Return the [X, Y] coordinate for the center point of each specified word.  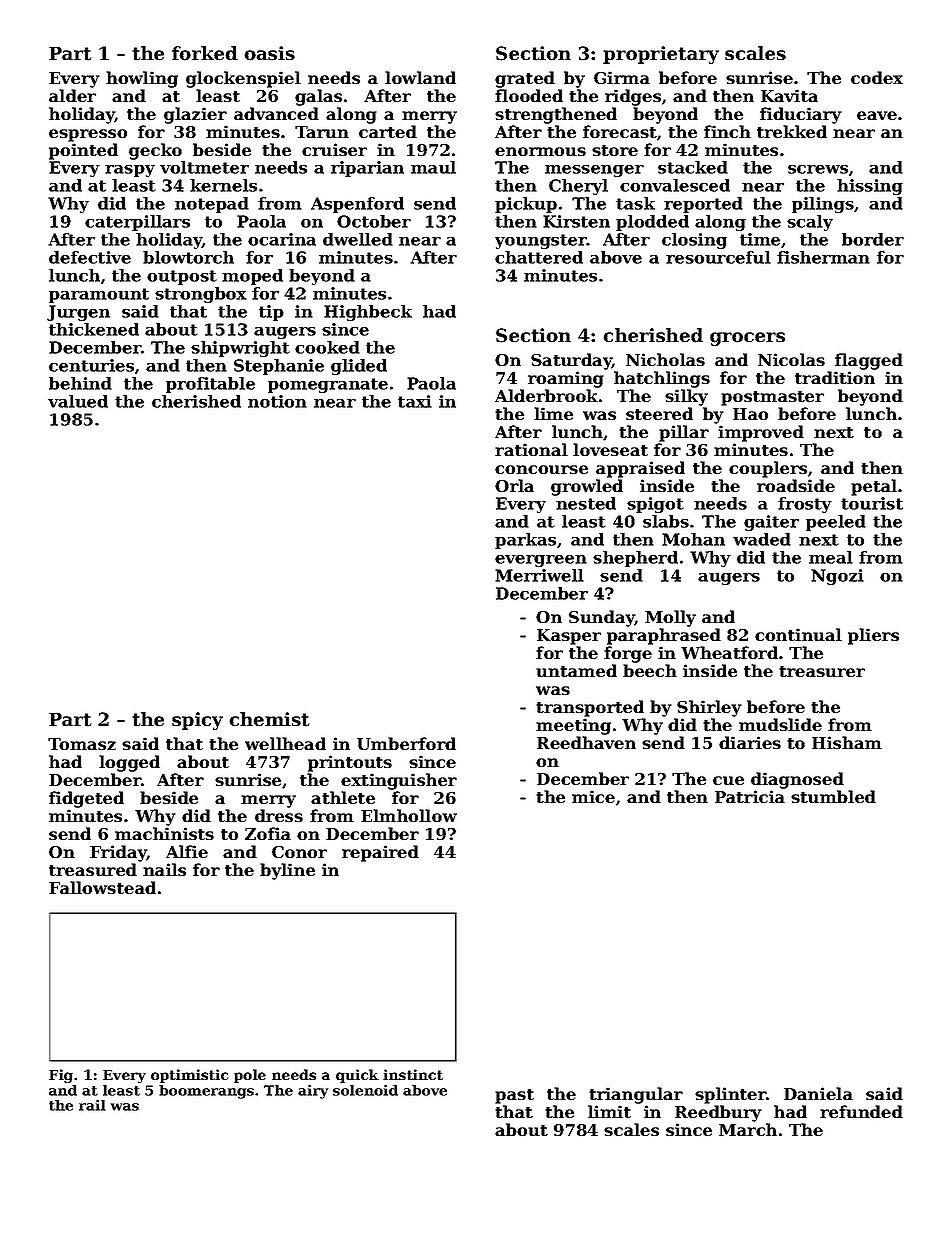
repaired [380, 853]
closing [694, 241]
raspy [130, 171]
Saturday [571, 361]
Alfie [187, 851]
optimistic [189, 1076]
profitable [210, 385]
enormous [540, 151]
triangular [636, 1095]
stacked [693, 167]
